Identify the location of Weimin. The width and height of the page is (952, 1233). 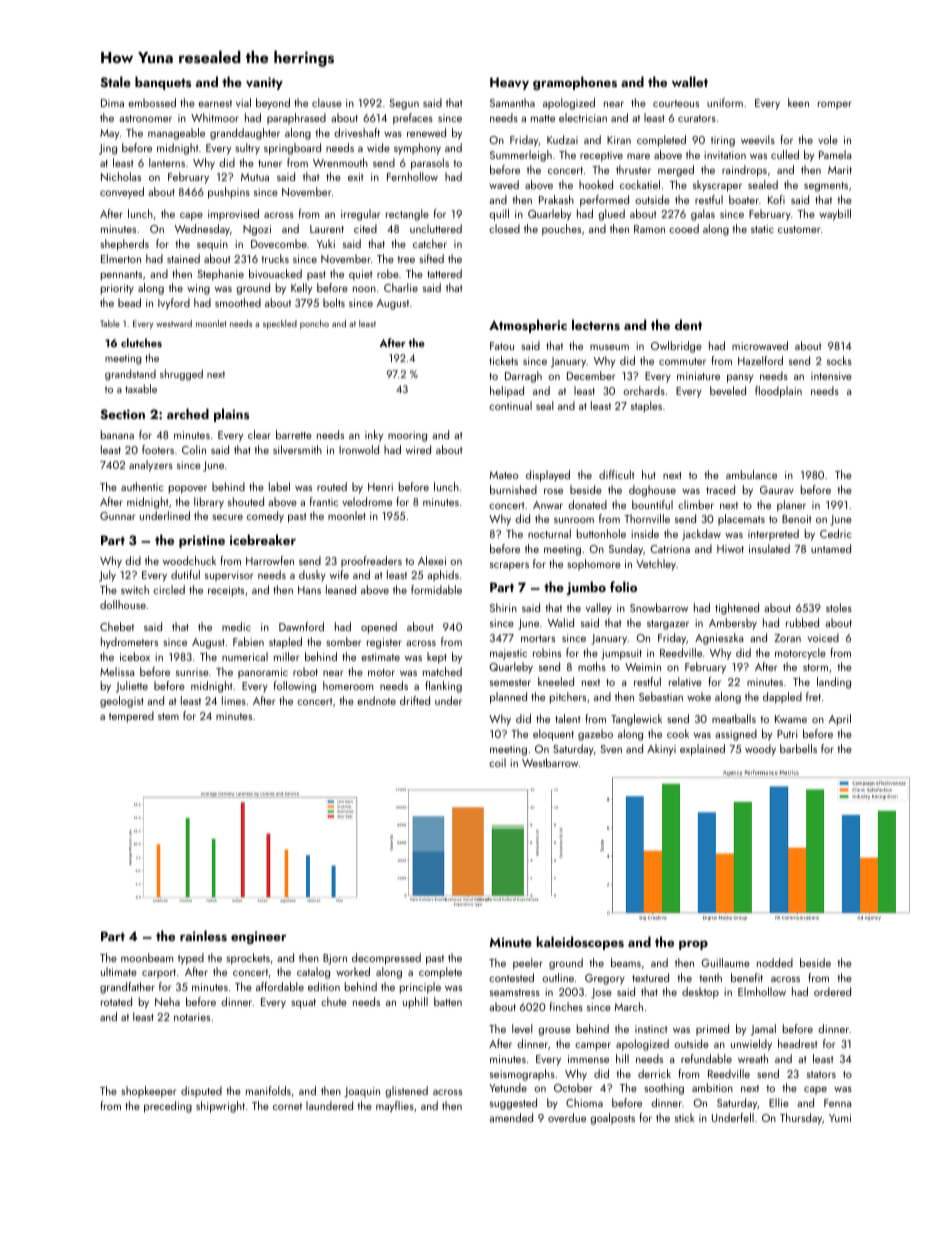
(643, 667).
